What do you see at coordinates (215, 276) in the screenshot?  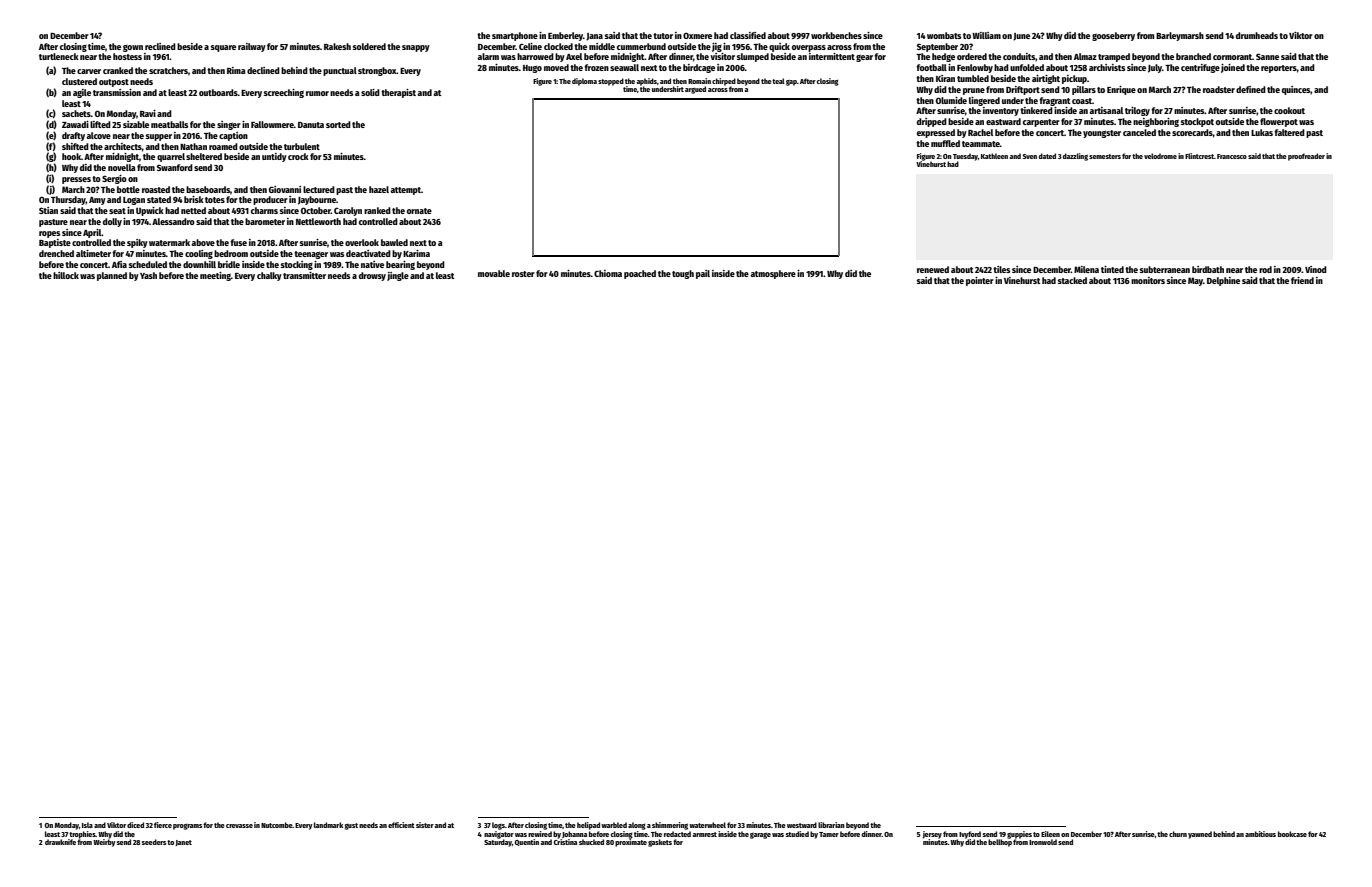 I see `meeting` at bounding box center [215, 276].
